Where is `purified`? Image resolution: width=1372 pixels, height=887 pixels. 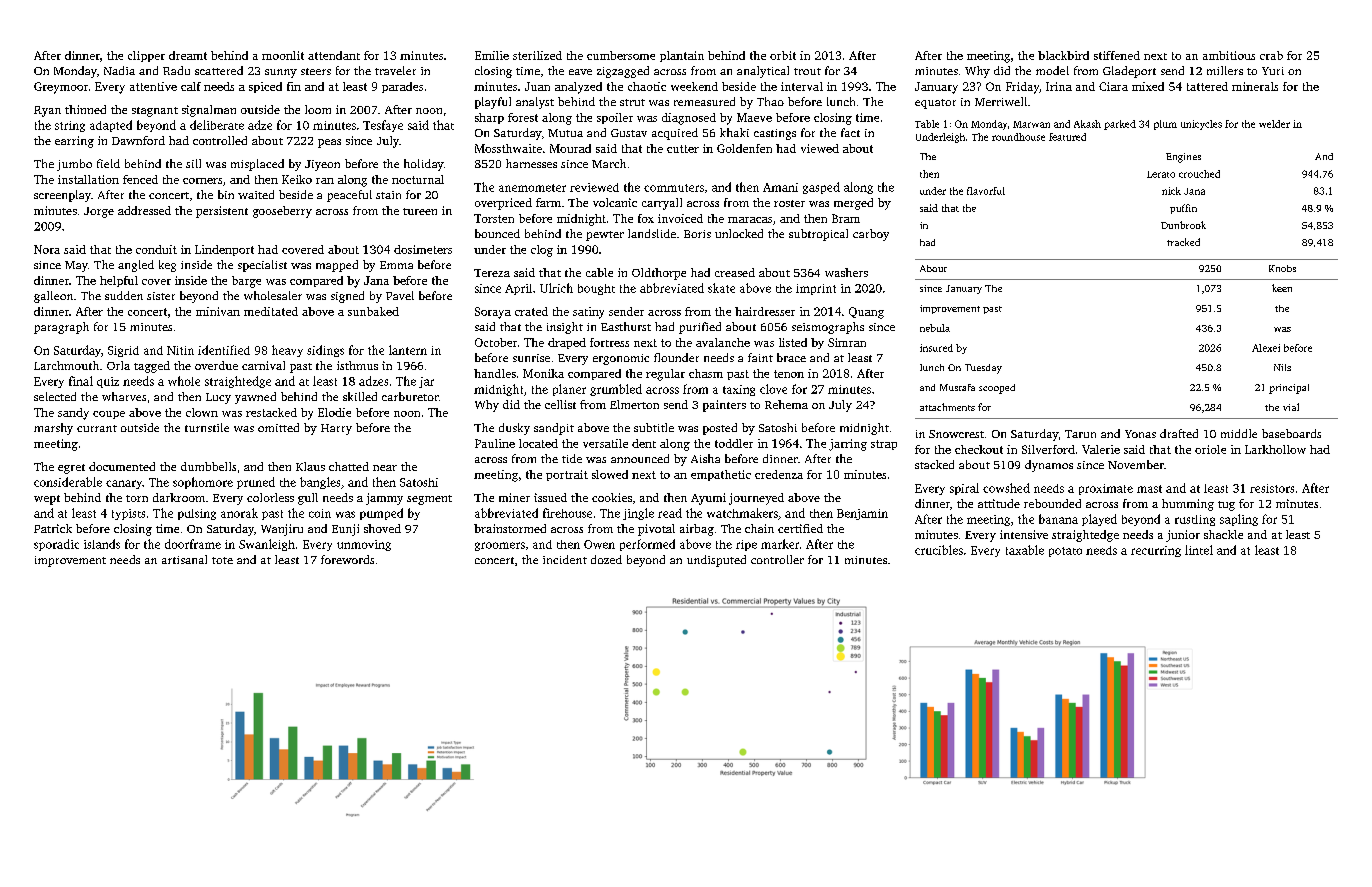 purified is located at coordinates (700, 328).
